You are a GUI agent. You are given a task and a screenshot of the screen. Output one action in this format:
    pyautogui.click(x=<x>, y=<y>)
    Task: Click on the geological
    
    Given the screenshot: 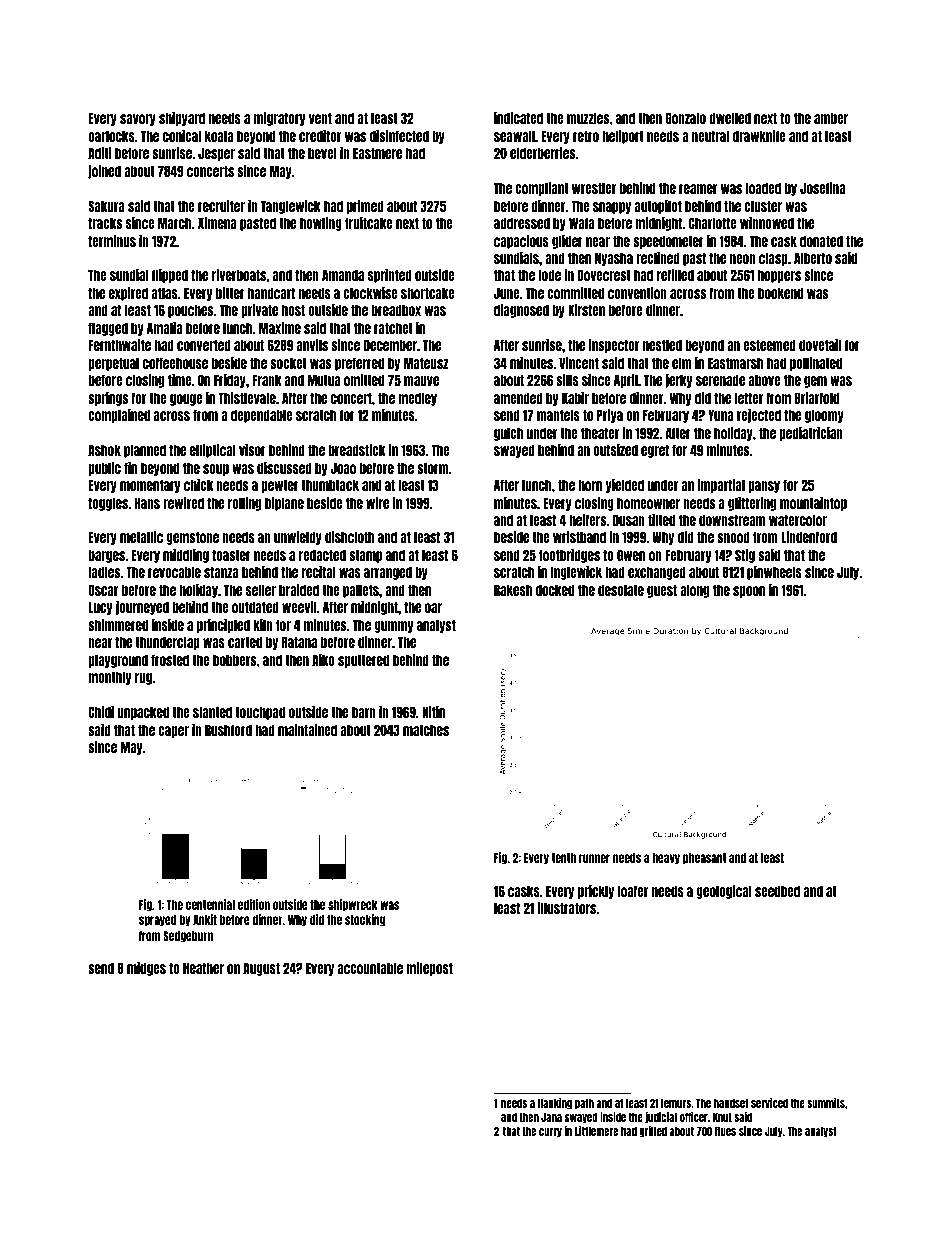 What is the action you would take?
    pyautogui.click(x=724, y=892)
